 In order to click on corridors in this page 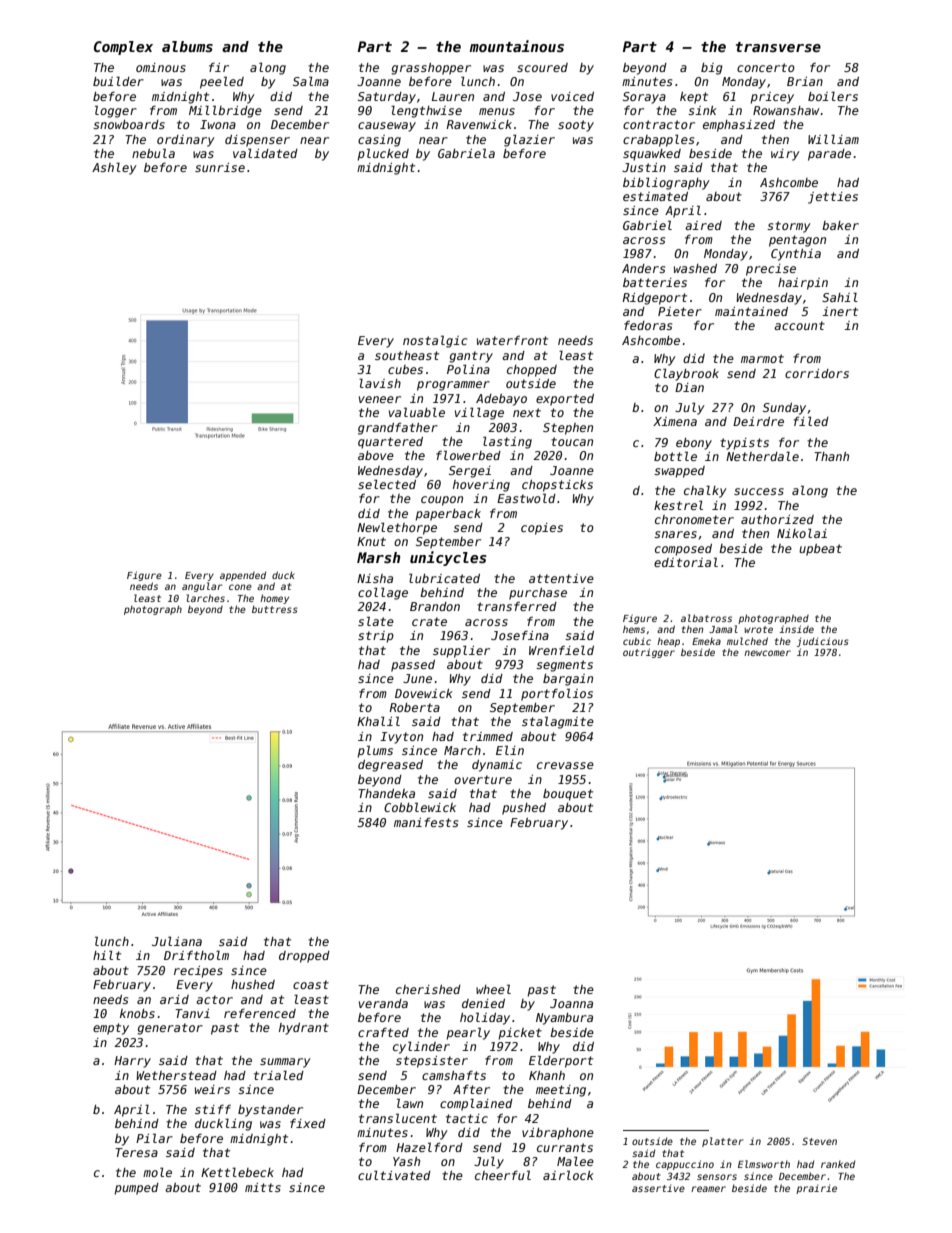, I will do `click(817, 373)`.
